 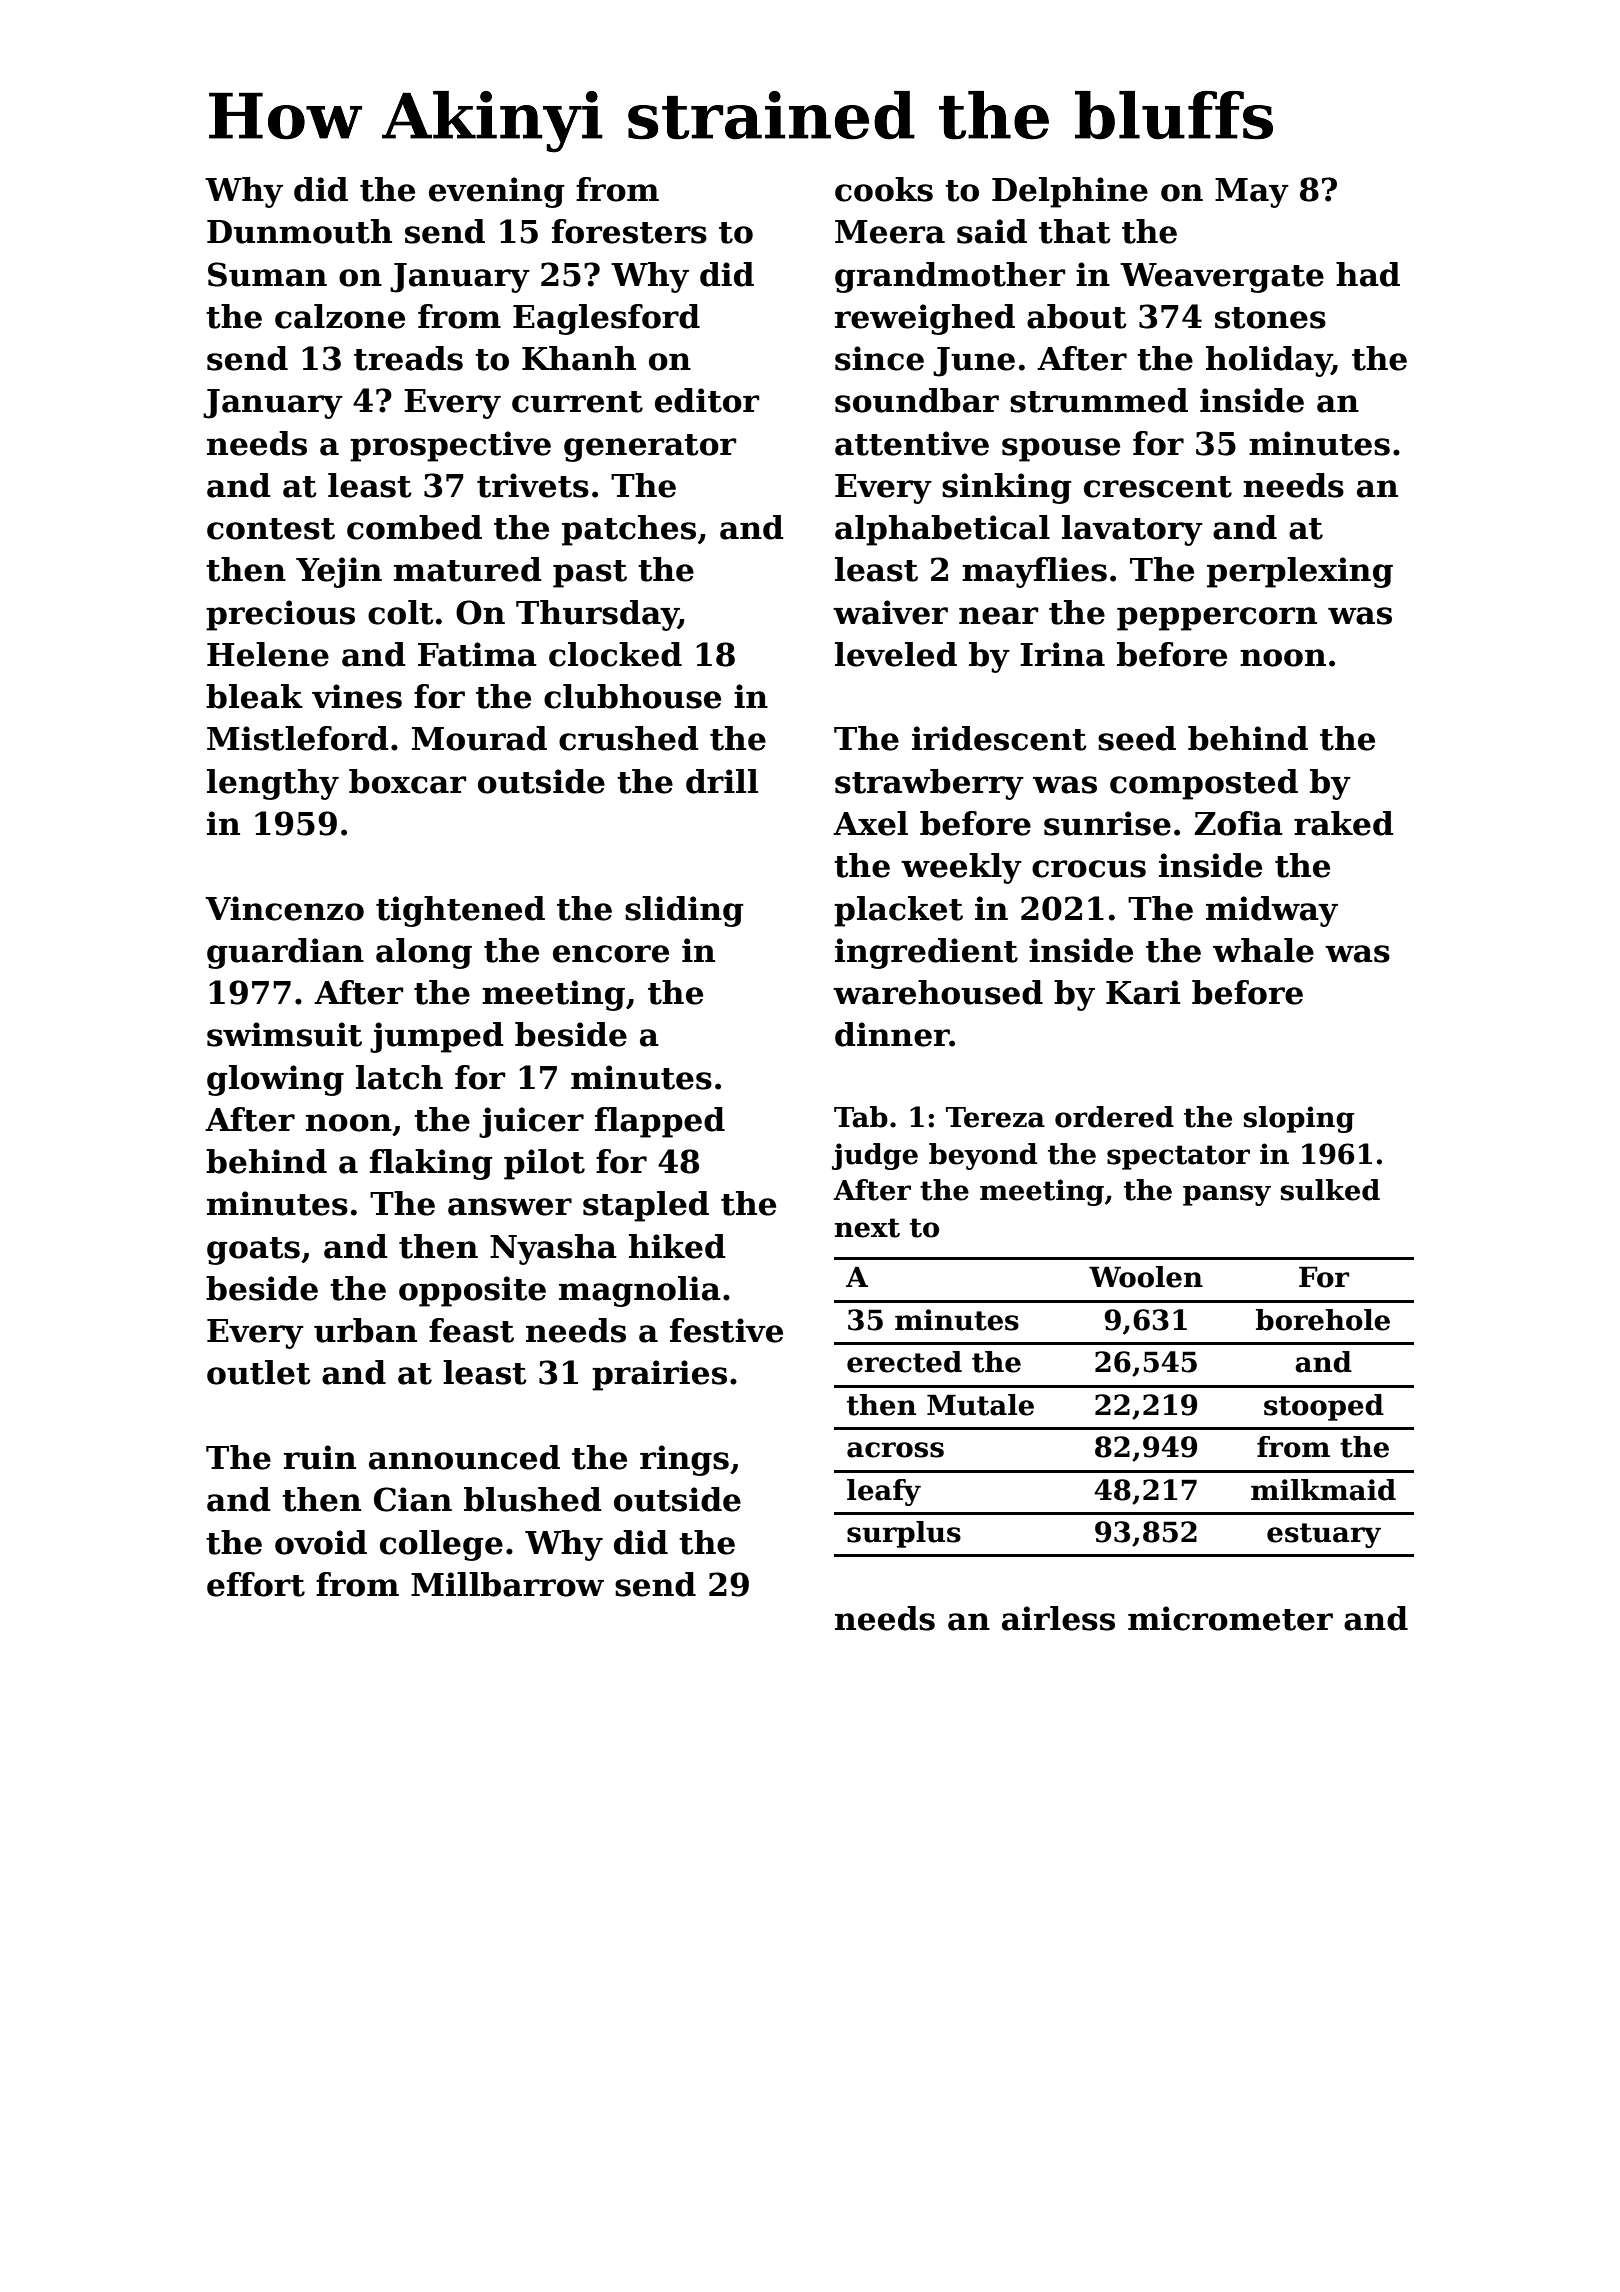 What do you see at coordinates (253, 1251) in the screenshot?
I see `goats` at bounding box center [253, 1251].
